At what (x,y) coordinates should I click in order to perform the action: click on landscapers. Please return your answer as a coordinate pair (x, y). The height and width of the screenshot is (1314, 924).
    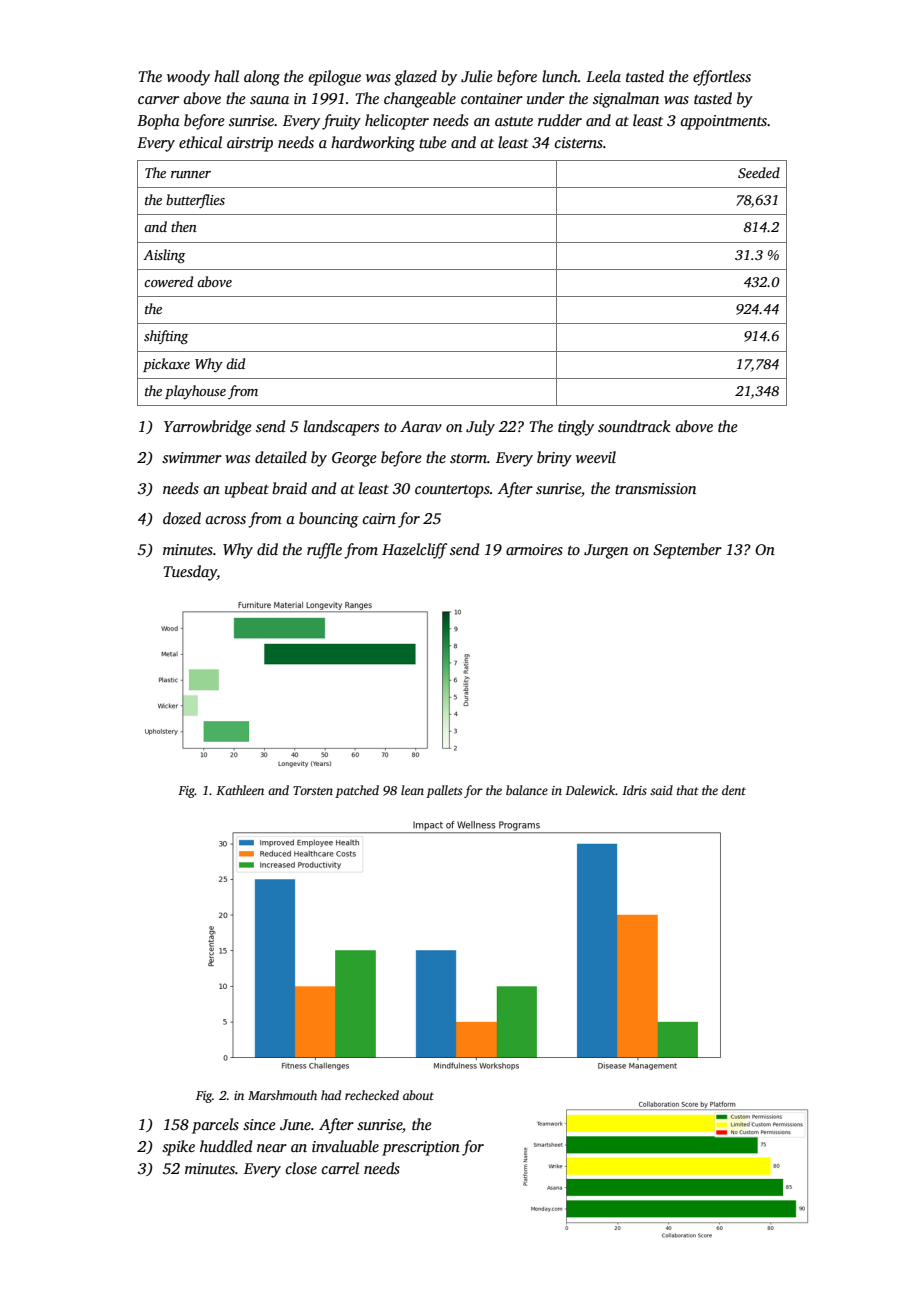
    Looking at the image, I should click on (341, 428).
